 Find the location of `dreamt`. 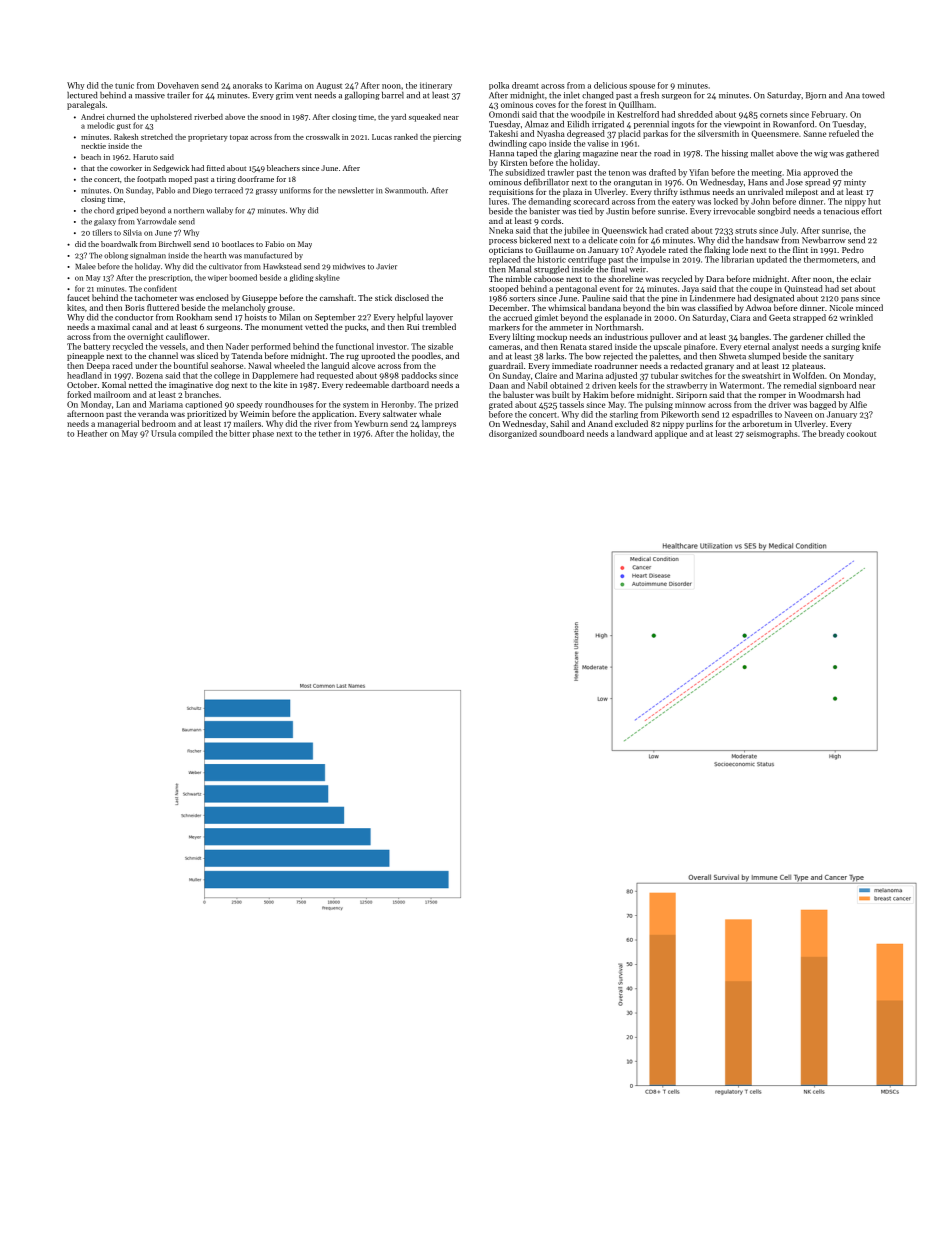

dreamt is located at coordinates (525, 85).
